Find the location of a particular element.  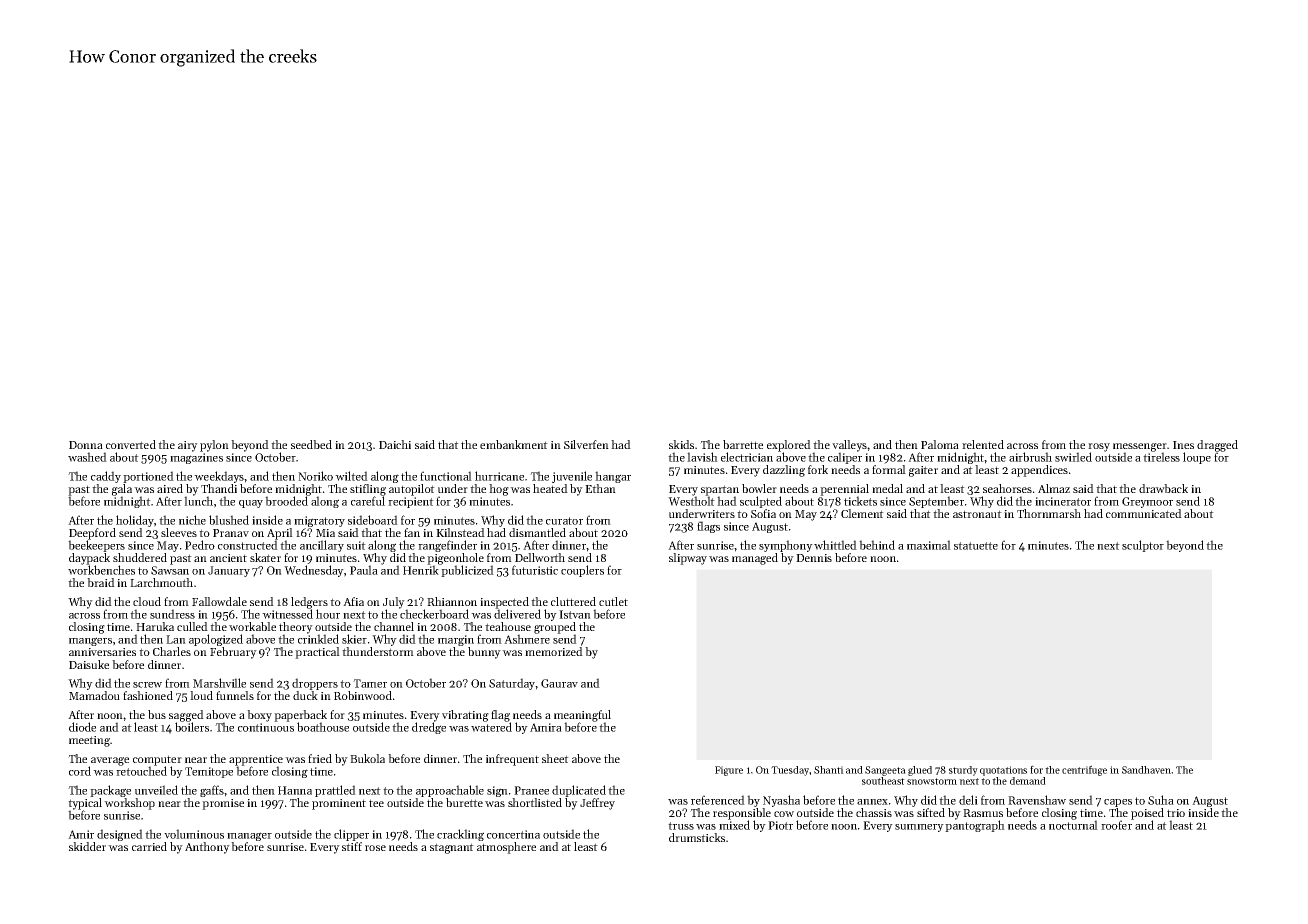

atmosphere is located at coordinates (506, 848).
